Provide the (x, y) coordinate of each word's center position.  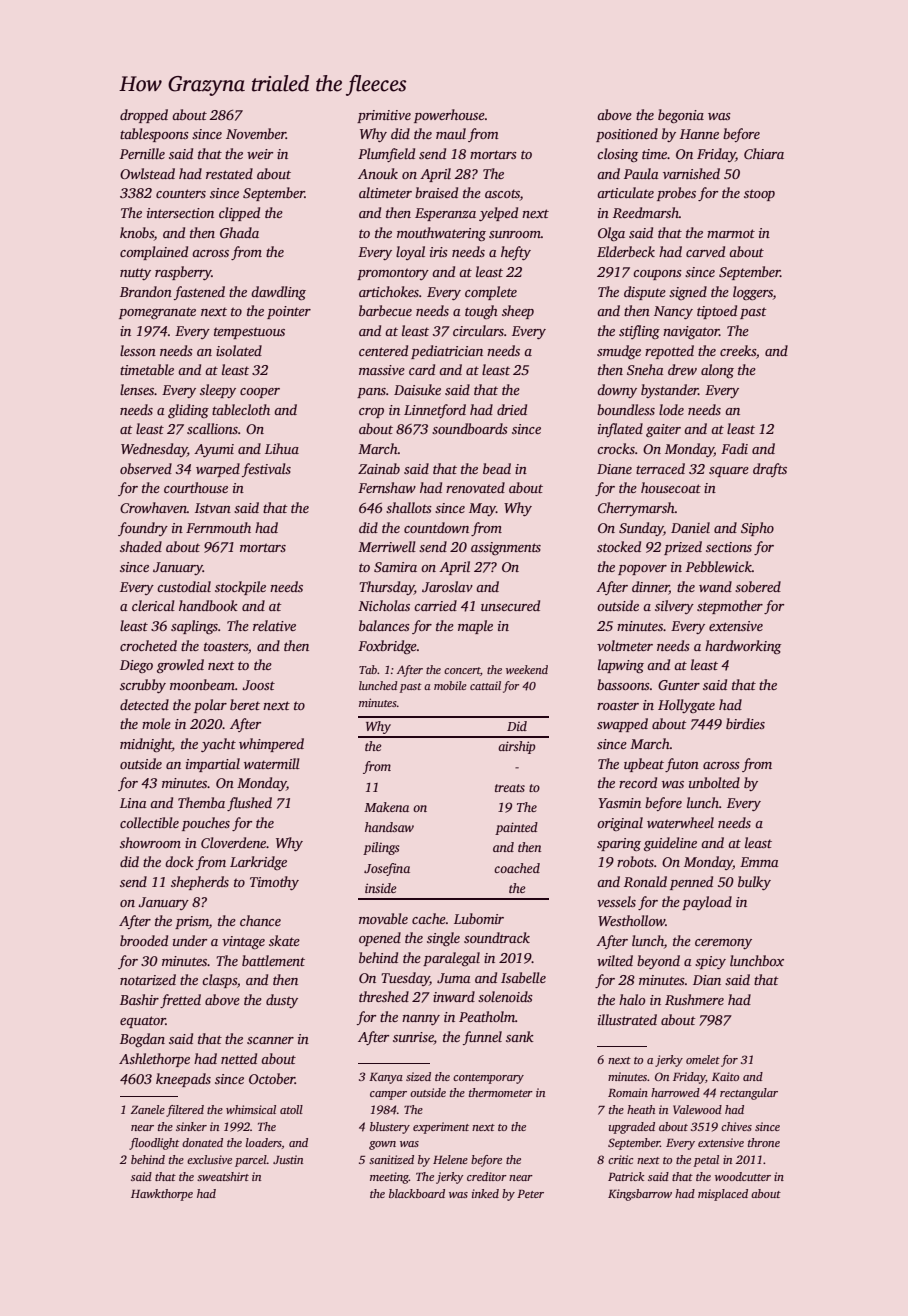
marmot (731, 233)
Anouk (378, 173)
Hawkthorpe (162, 1195)
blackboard (417, 1193)
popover (642, 570)
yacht (218, 745)
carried (435, 605)
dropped (144, 116)
